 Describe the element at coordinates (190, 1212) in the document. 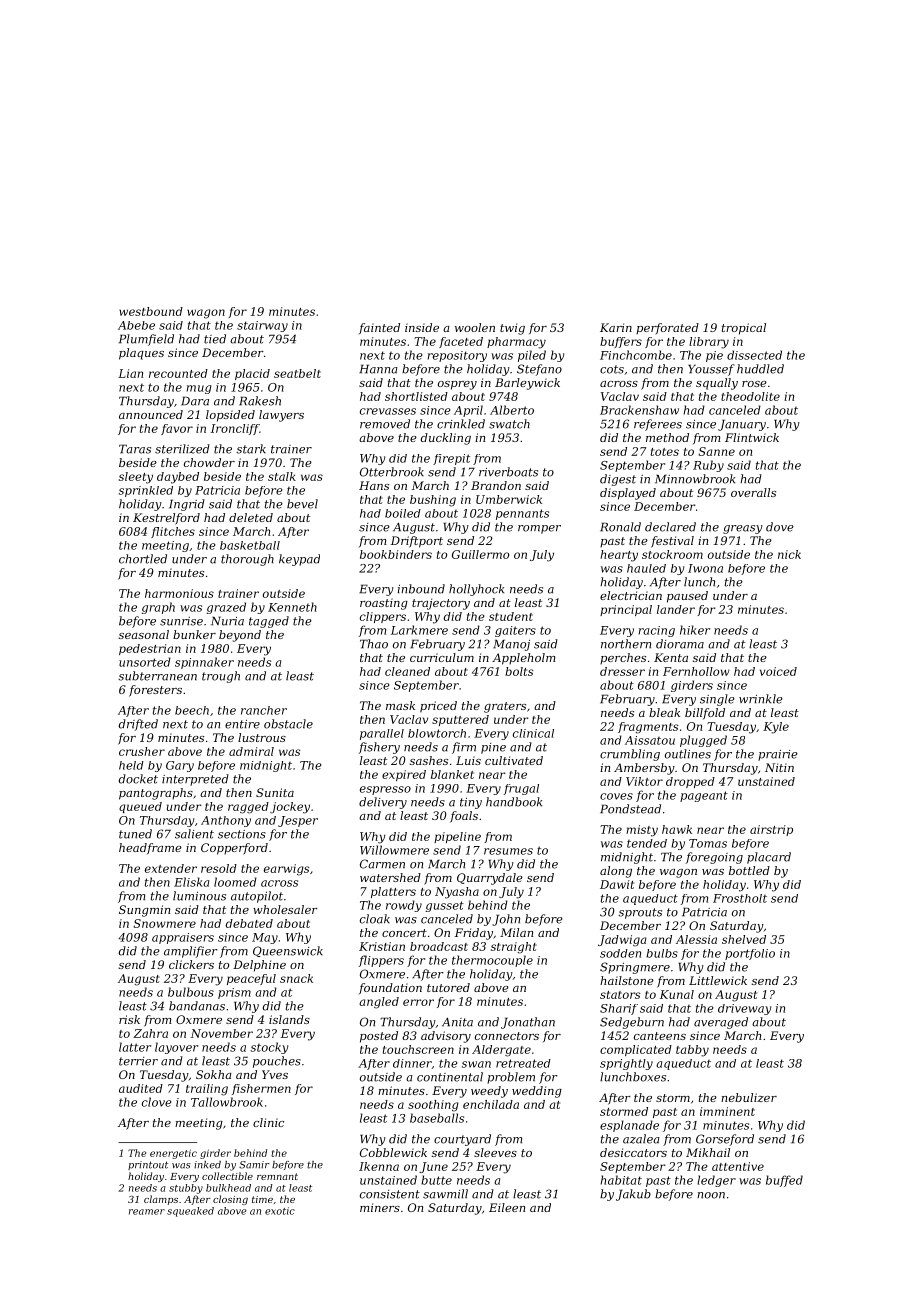

I see `squeaked` at that location.
